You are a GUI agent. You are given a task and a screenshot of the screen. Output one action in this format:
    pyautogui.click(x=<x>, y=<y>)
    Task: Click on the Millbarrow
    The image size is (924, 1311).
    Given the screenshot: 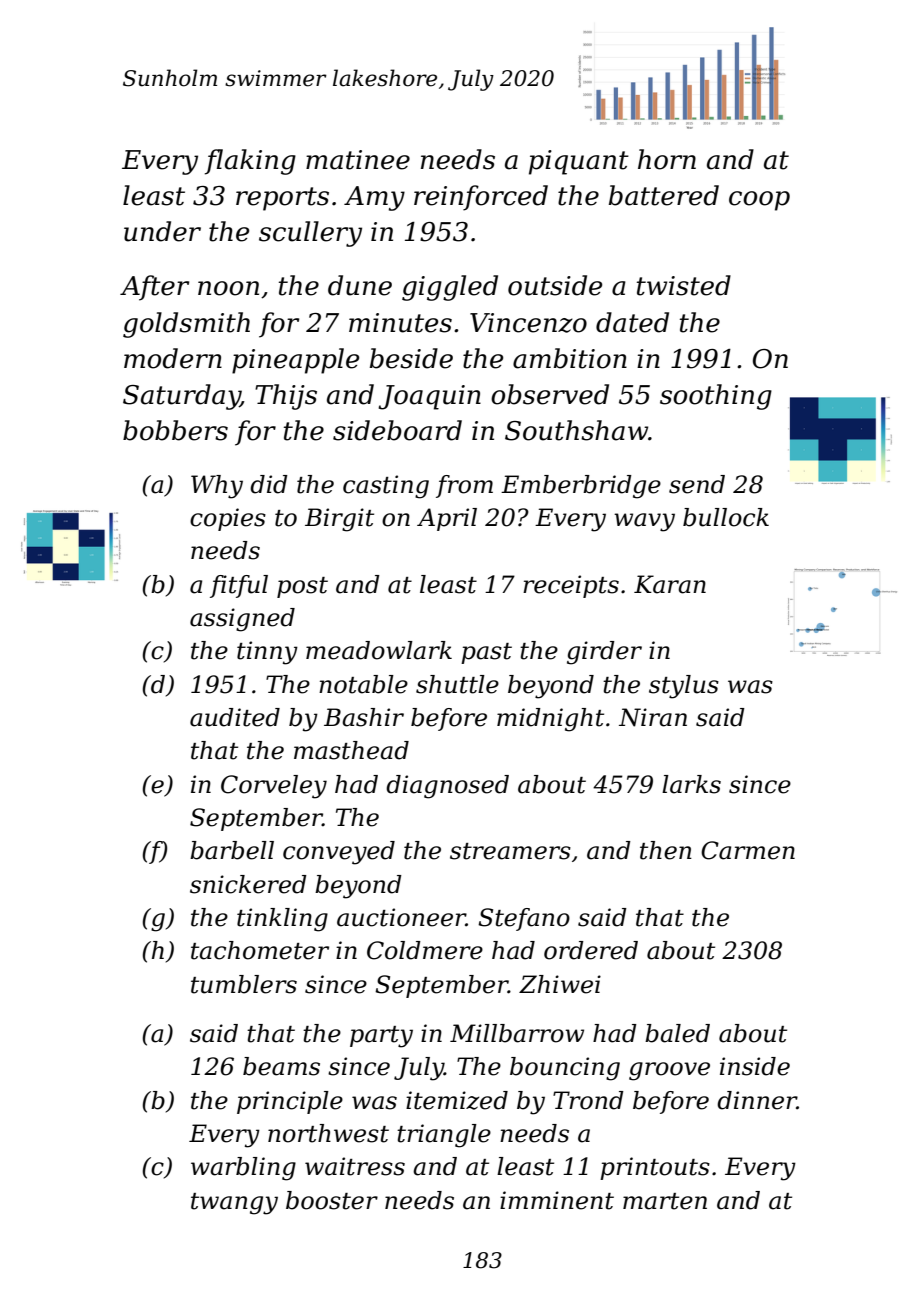 What is the action you would take?
    pyautogui.click(x=517, y=1033)
